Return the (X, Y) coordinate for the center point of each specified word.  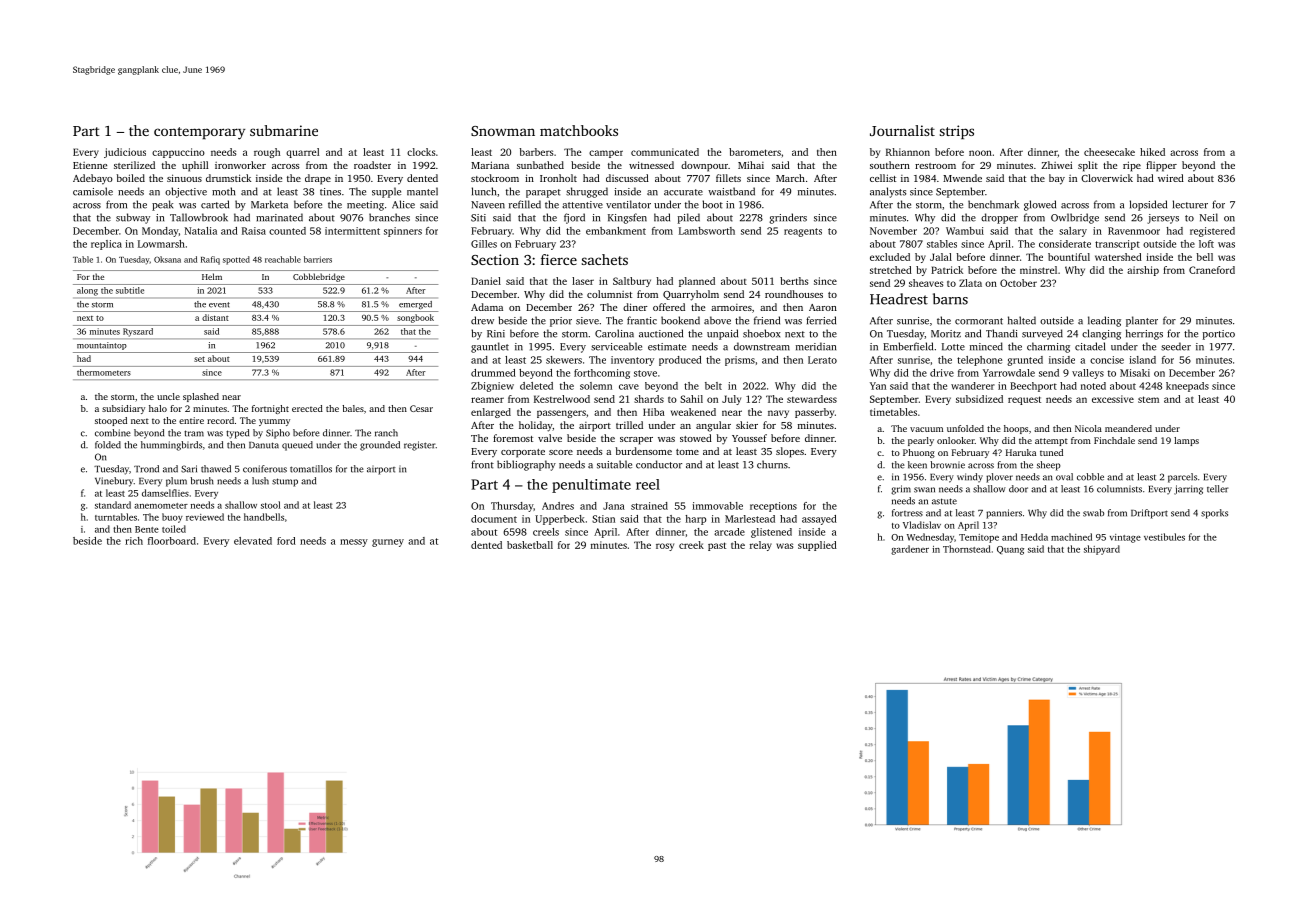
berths (794, 281)
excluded (890, 257)
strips (957, 132)
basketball (530, 545)
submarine (284, 130)
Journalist (902, 130)
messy (354, 543)
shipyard (1102, 550)
